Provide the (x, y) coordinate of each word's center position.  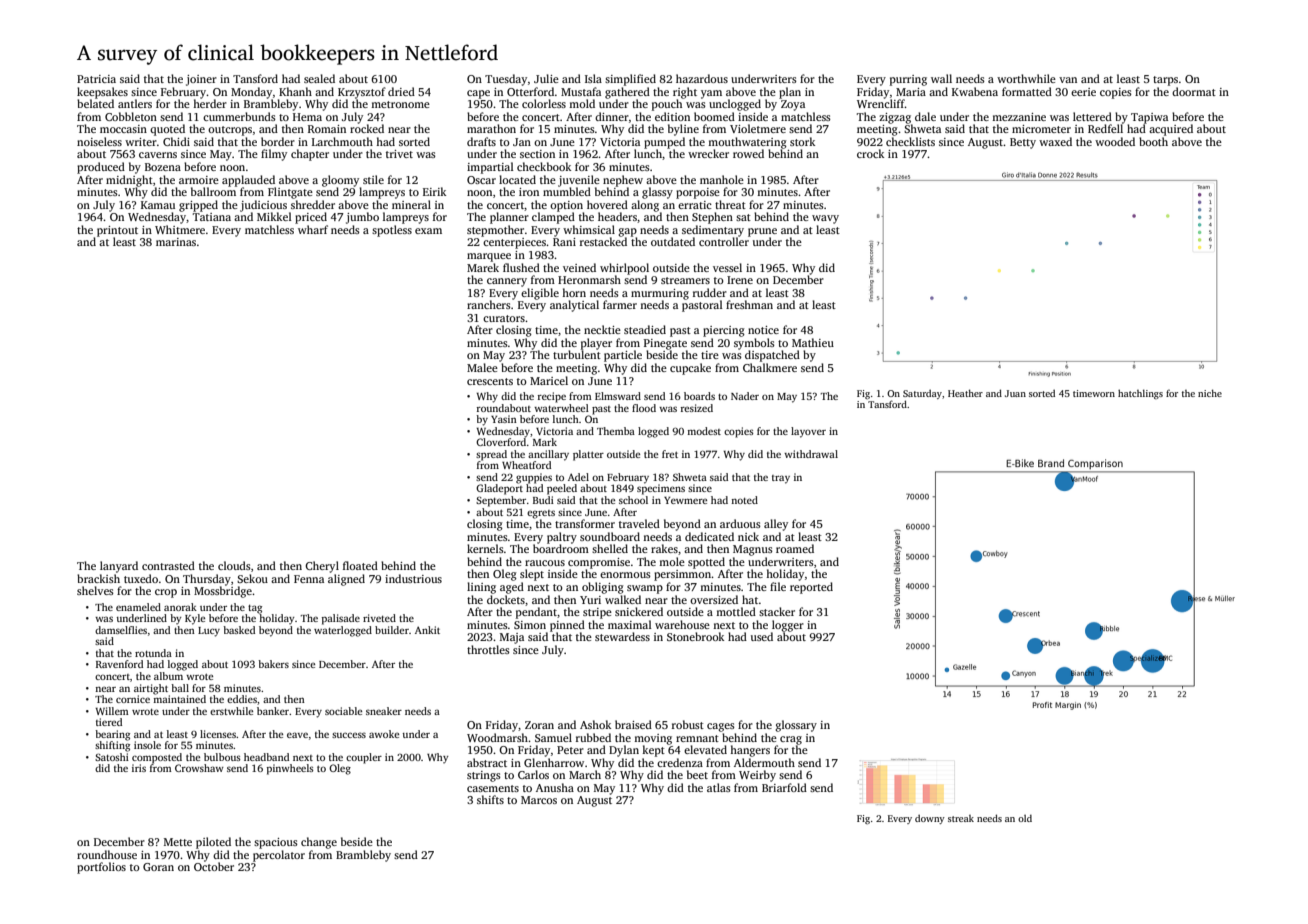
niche (1210, 393)
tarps (1165, 81)
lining (481, 588)
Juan (1015, 393)
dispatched (772, 356)
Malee (482, 367)
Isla (593, 78)
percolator (279, 856)
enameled (138, 607)
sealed (319, 78)
